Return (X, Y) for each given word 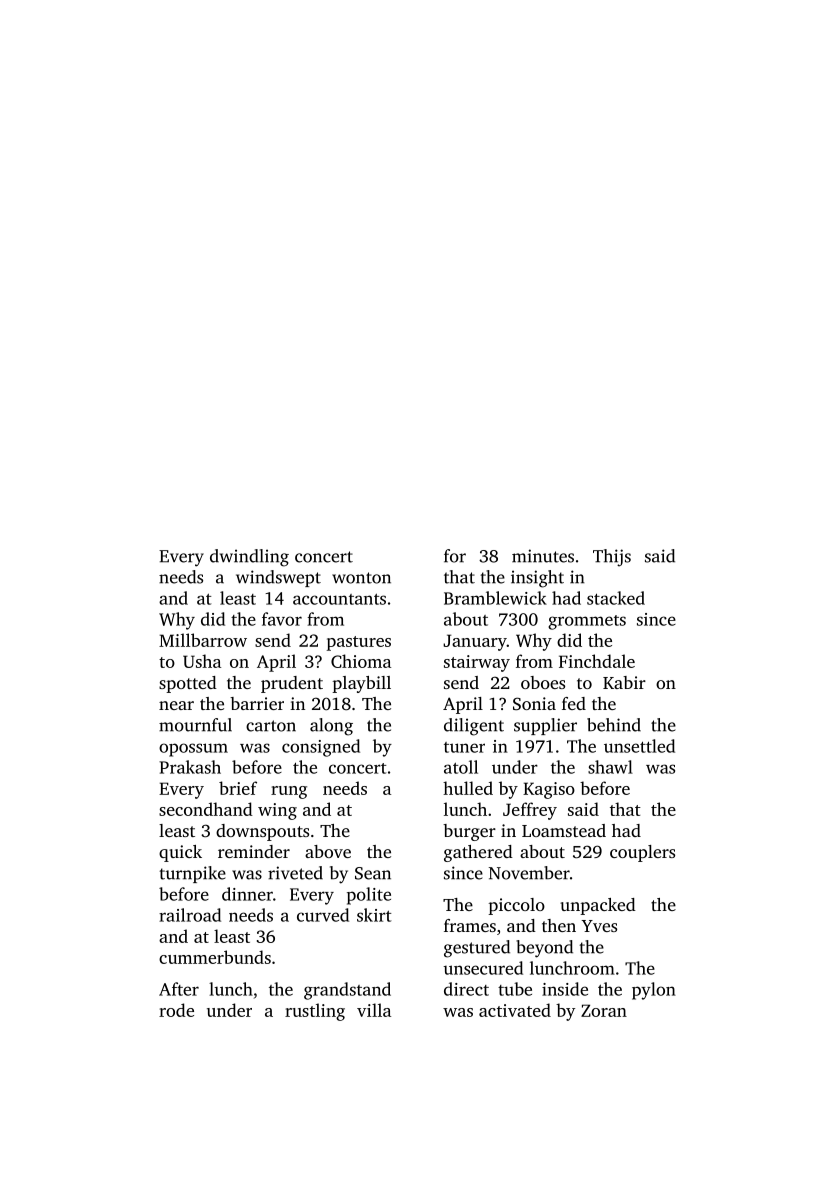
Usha (202, 661)
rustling (315, 1012)
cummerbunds (215, 957)
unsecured (483, 968)
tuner (464, 747)
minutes (543, 556)
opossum (193, 750)
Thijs (612, 558)
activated (515, 1010)
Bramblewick (495, 598)
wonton (361, 578)
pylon (654, 991)
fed (574, 703)
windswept (278, 578)
